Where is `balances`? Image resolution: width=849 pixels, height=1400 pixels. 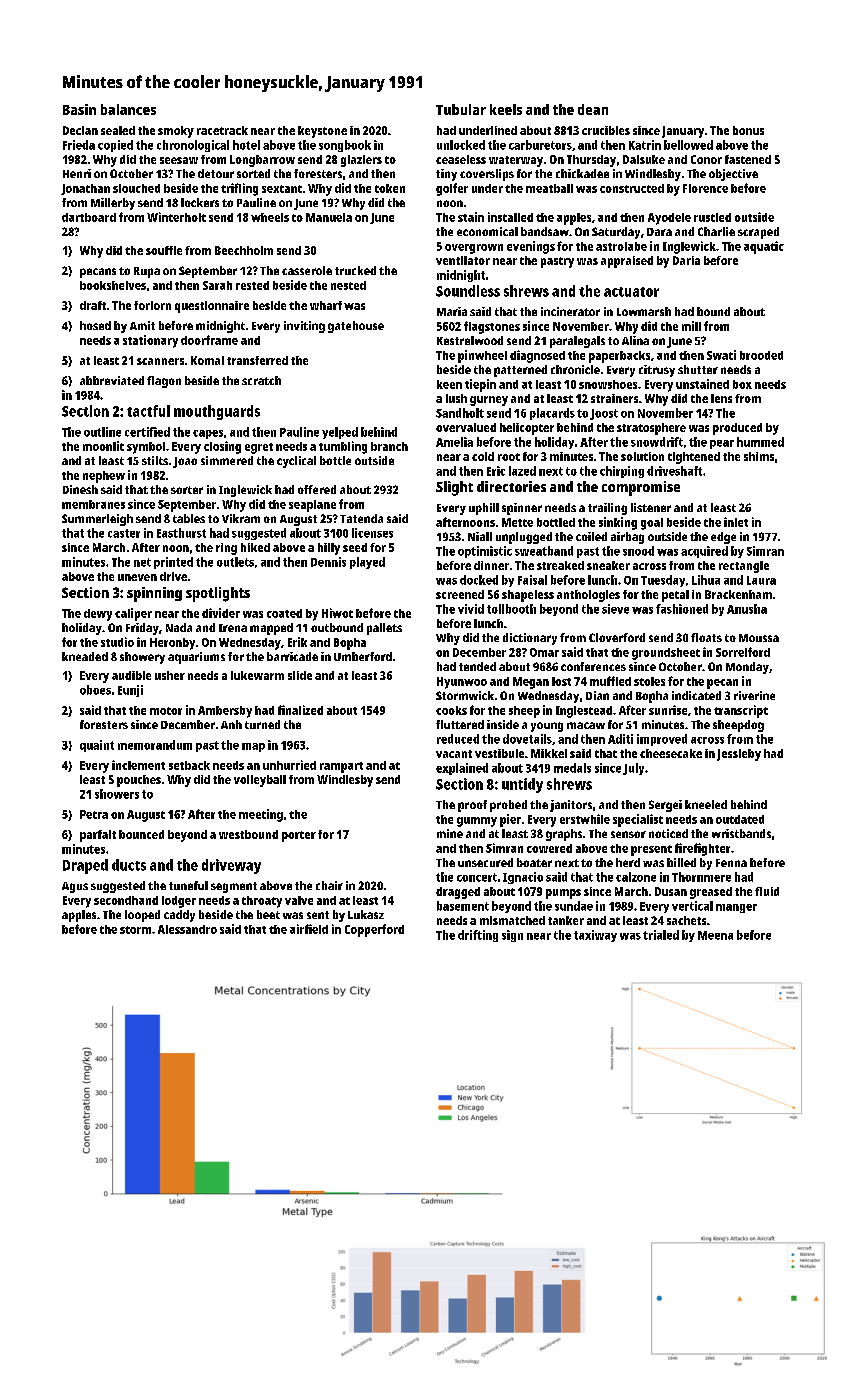
balances is located at coordinates (128, 109).
